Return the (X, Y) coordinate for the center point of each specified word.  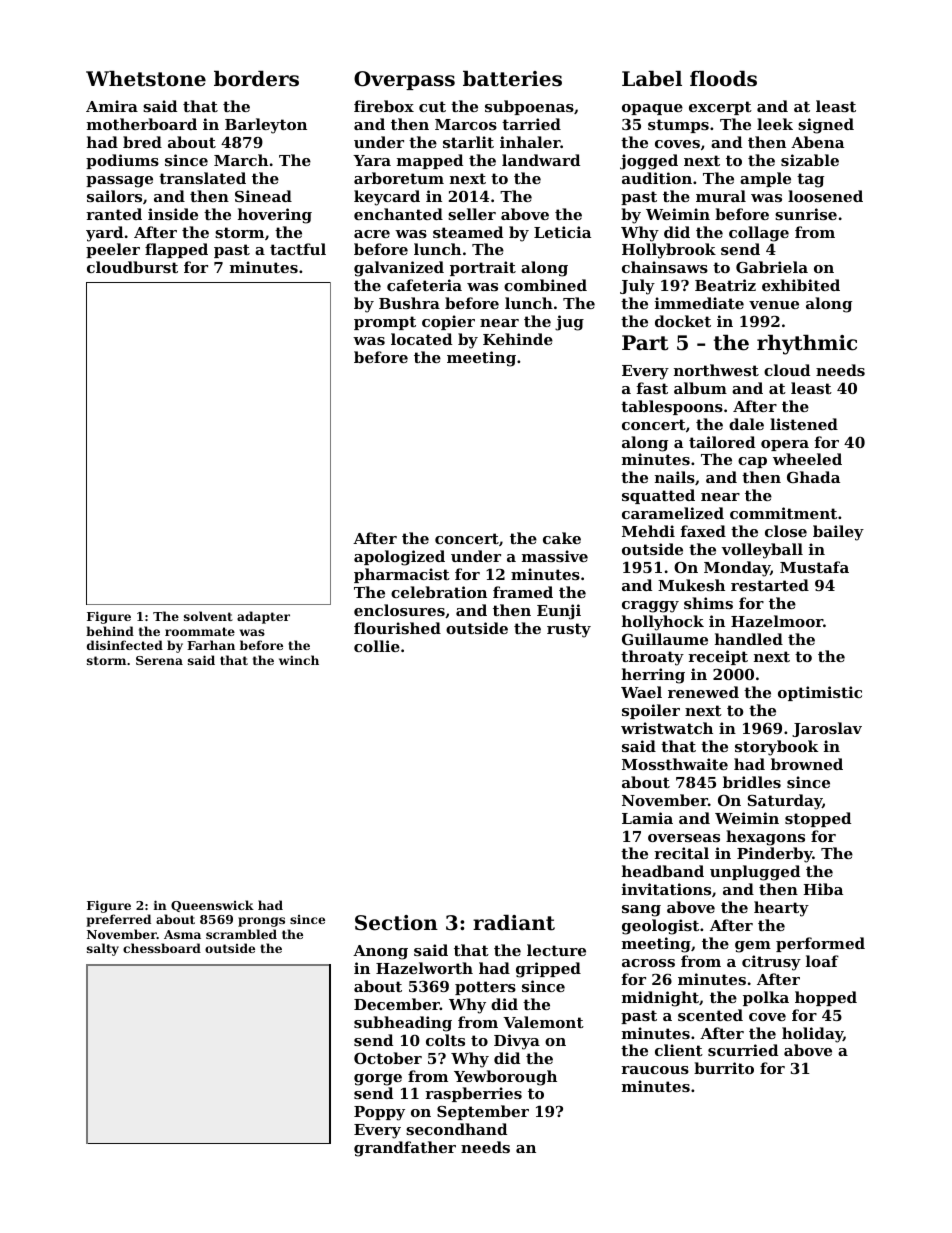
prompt (385, 323)
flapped (176, 250)
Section (396, 923)
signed (826, 126)
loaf (822, 961)
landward (541, 160)
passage (119, 182)
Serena (159, 660)
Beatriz (725, 285)
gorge (378, 1080)
